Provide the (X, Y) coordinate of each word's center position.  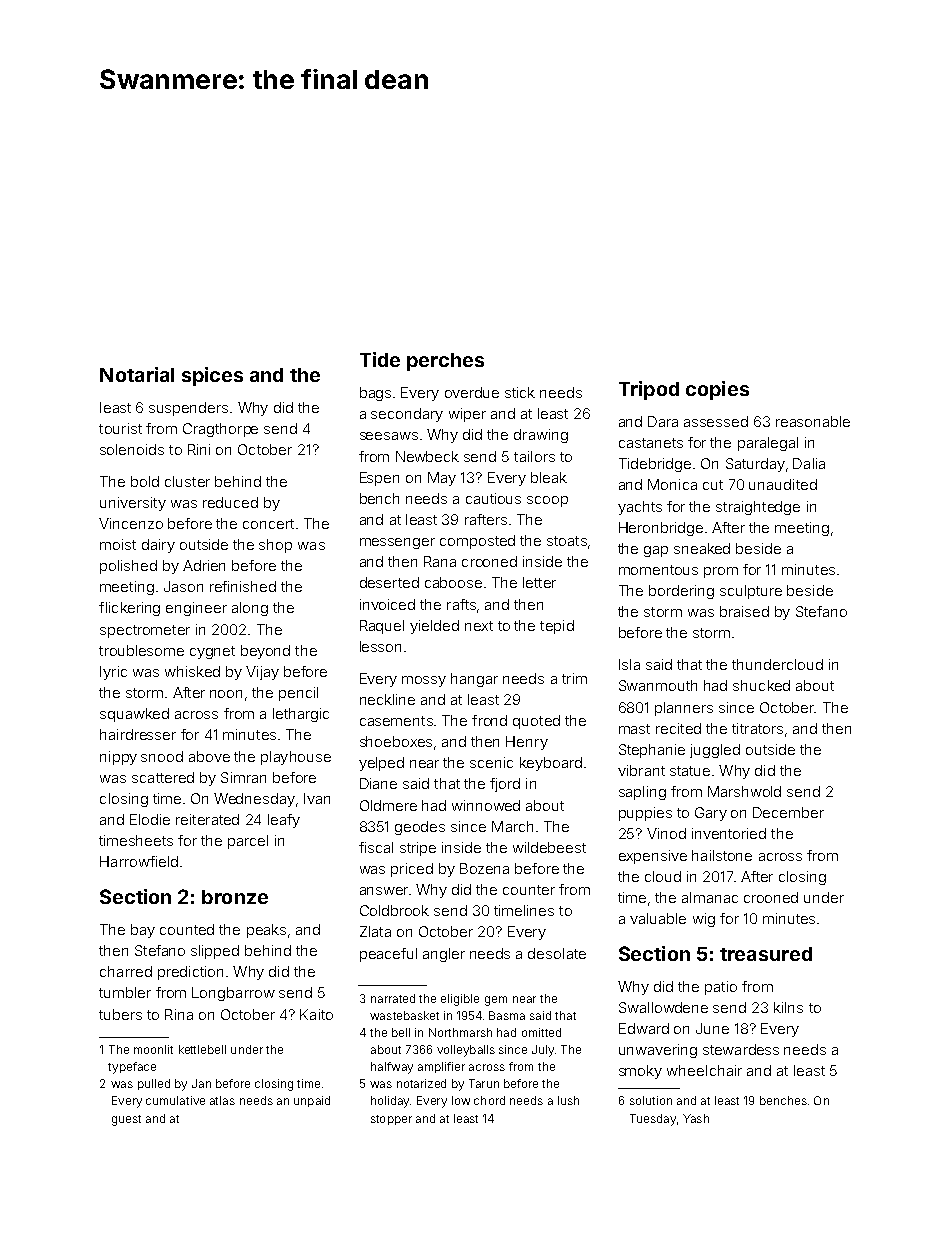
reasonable (813, 421)
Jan (201, 1083)
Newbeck (427, 456)
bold (145, 481)
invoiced (387, 604)
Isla (629, 664)
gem (496, 1001)
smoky (640, 1072)
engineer (196, 609)
